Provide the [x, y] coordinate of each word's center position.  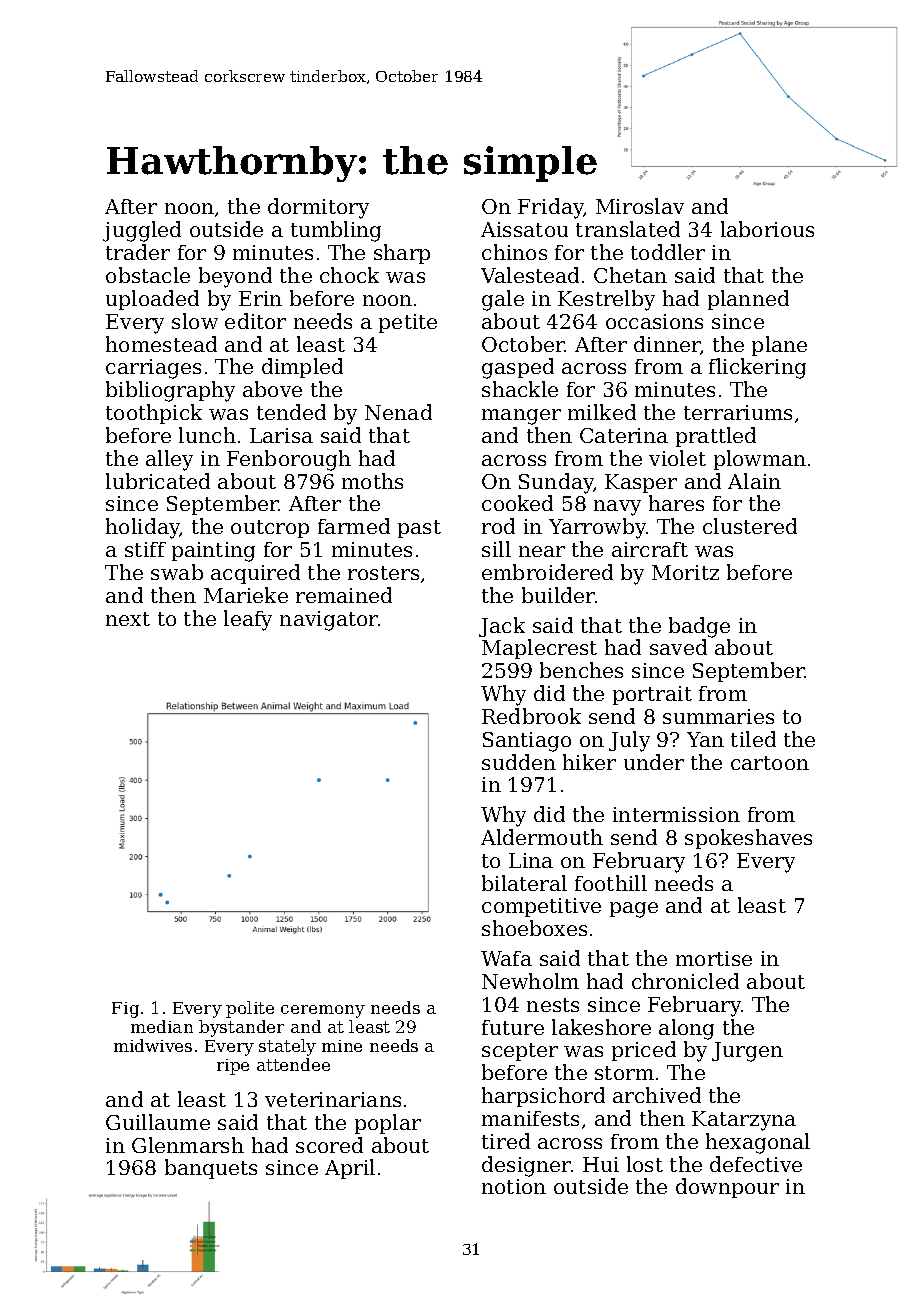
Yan [705, 739]
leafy [248, 620]
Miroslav [640, 206]
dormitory [318, 208]
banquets [211, 1169]
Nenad [398, 412]
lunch [207, 435]
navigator [329, 621]
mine [342, 1046]
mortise [714, 958]
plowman [760, 460]
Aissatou [524, 229]
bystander [241, 1028]
